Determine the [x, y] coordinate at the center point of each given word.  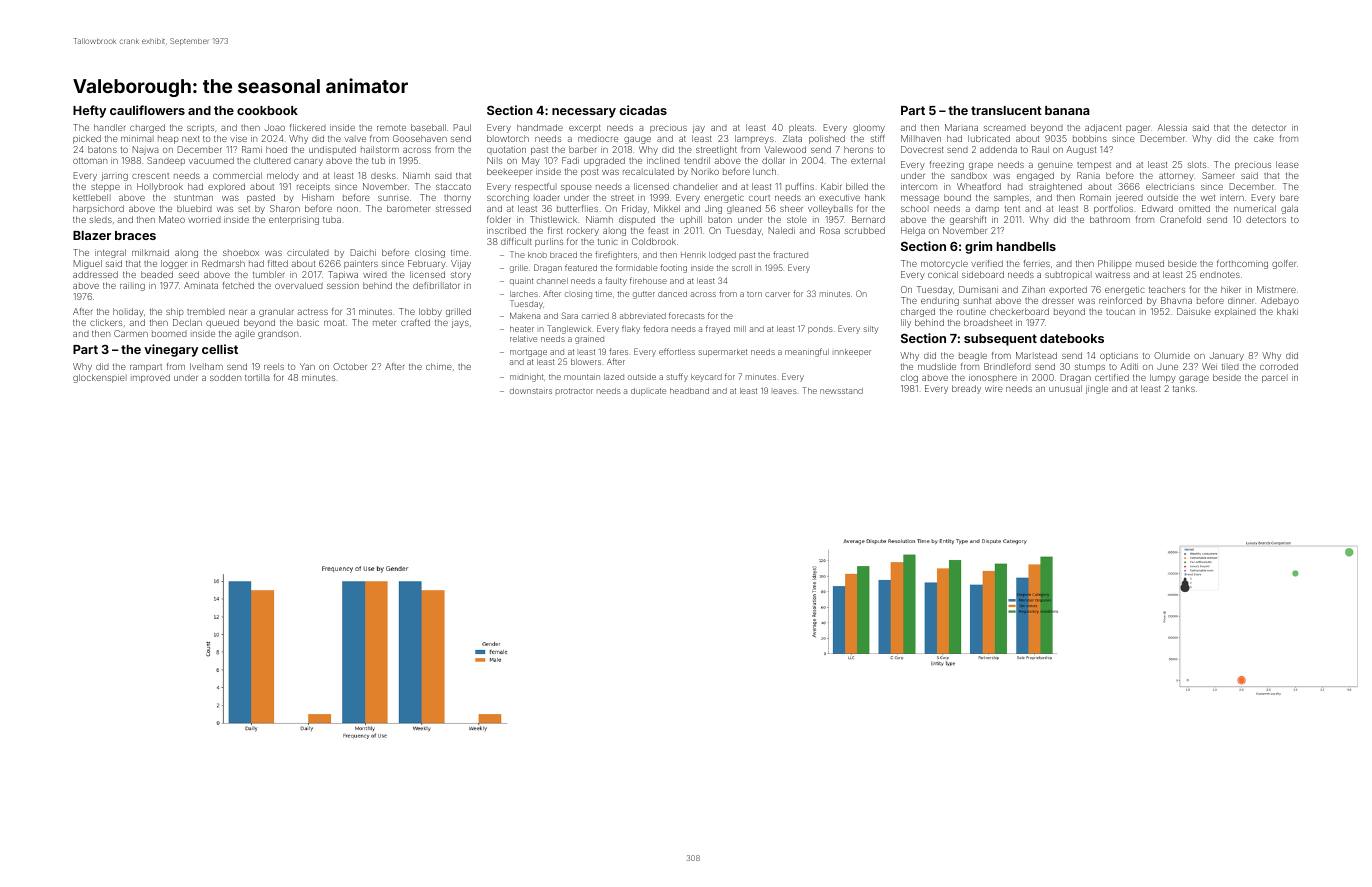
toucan [1120, 312]
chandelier [695, 186]
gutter [644, 295]
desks [383, 175]
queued [222, 323]
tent [1012, 209]
